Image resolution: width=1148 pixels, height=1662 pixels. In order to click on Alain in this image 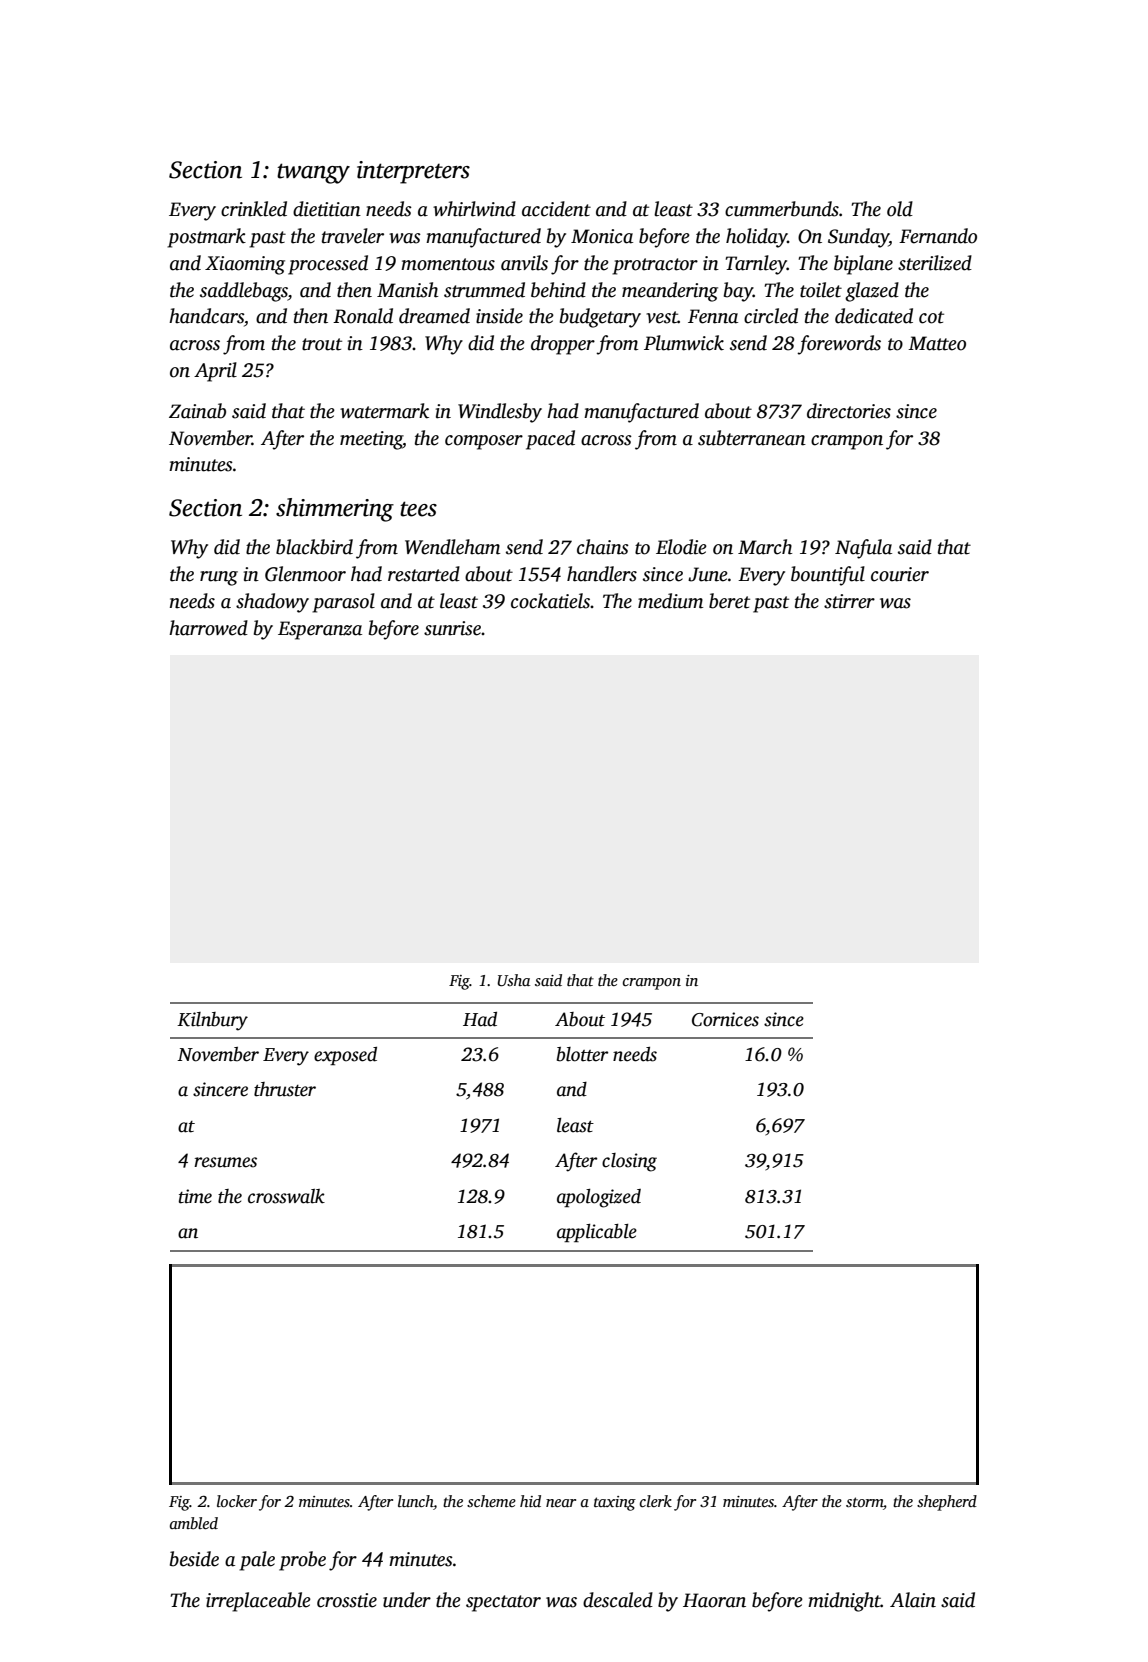, I will do `click(913, 1600)`.
